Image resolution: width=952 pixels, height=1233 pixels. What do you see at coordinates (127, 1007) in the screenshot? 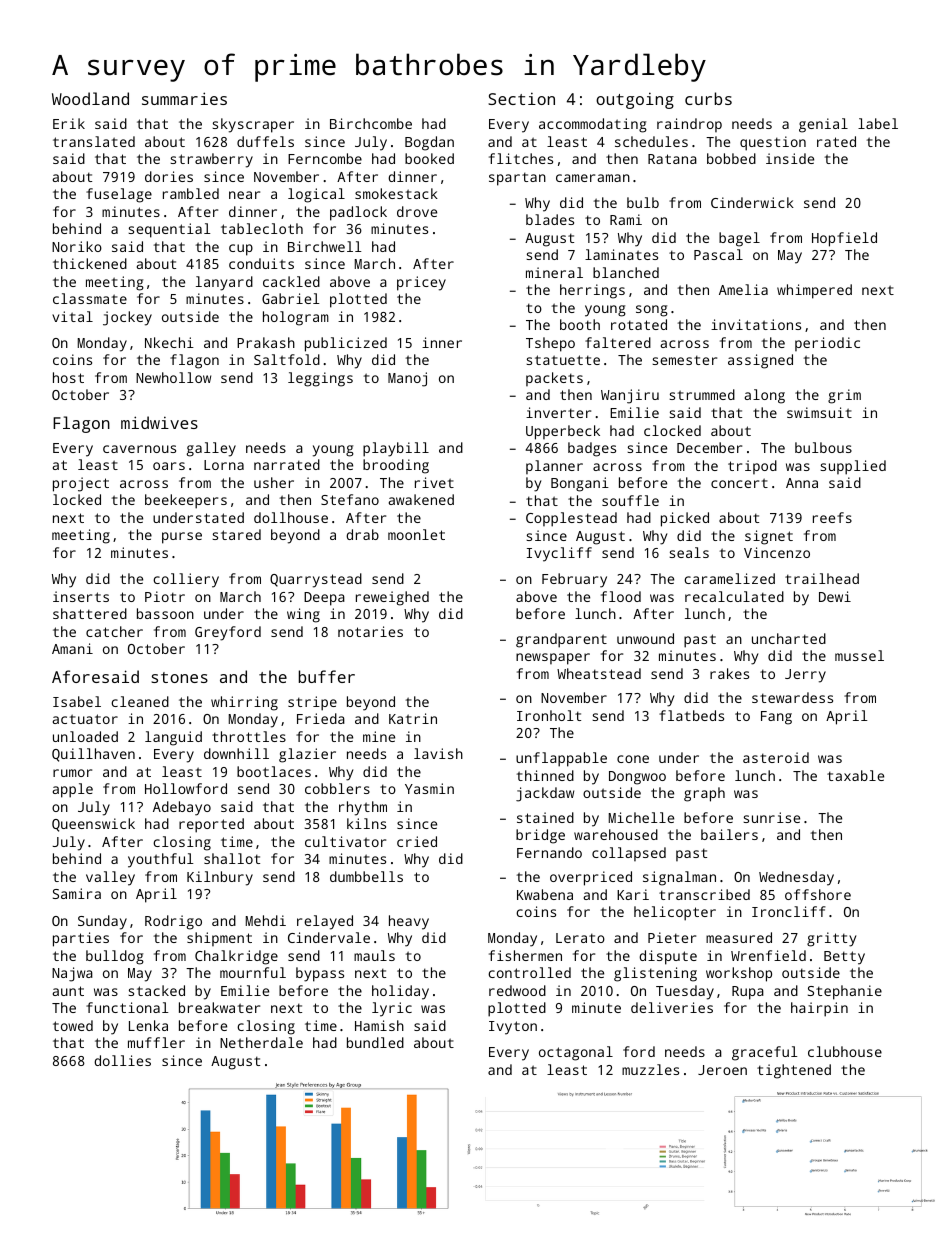
I see `functional` at bounding box center [127, 1007].
